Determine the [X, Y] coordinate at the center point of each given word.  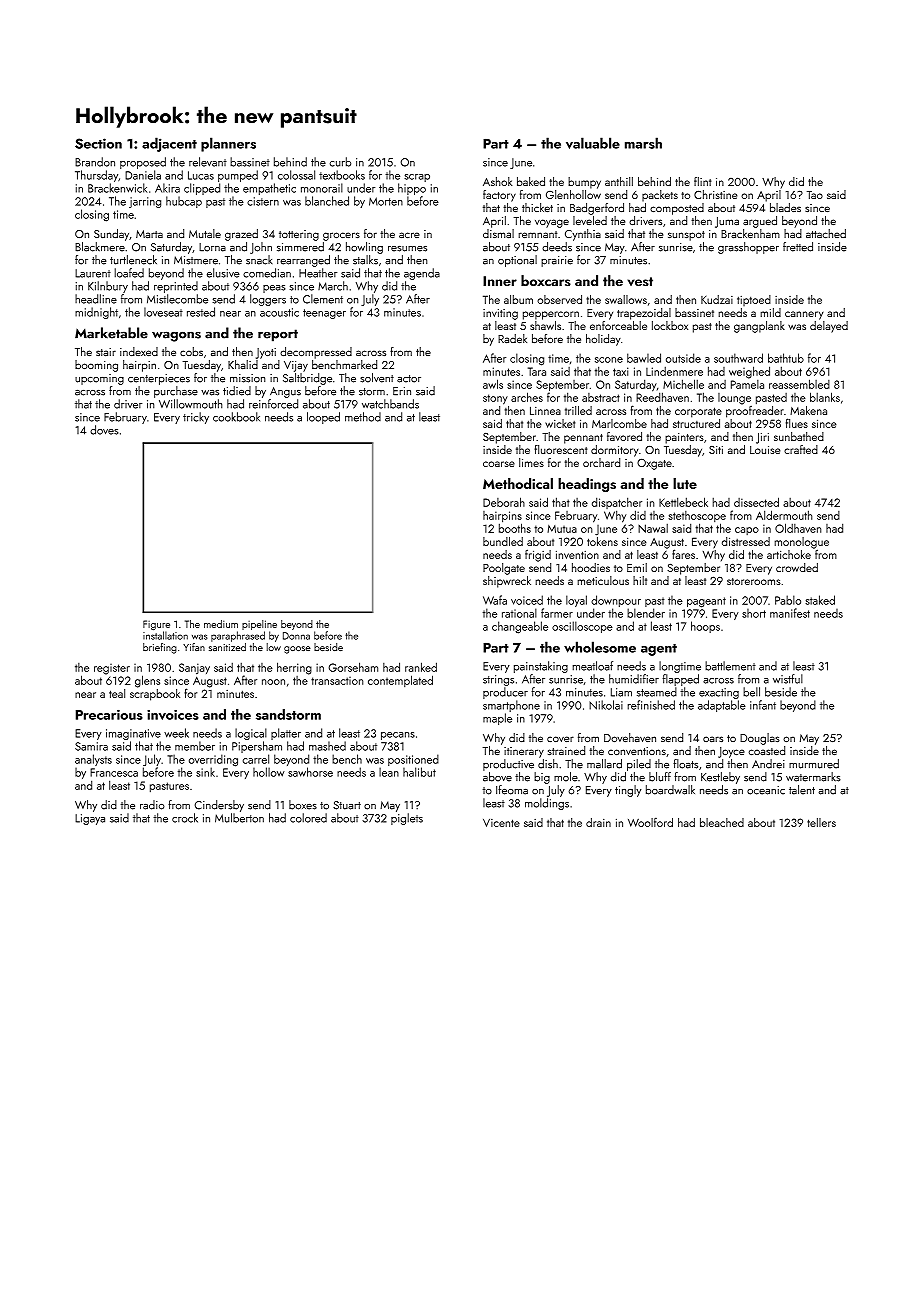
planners [228, 144]
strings [498, 680]
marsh [643, 143]
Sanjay [194, 668]
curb [340, 162]
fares [683, 554]
